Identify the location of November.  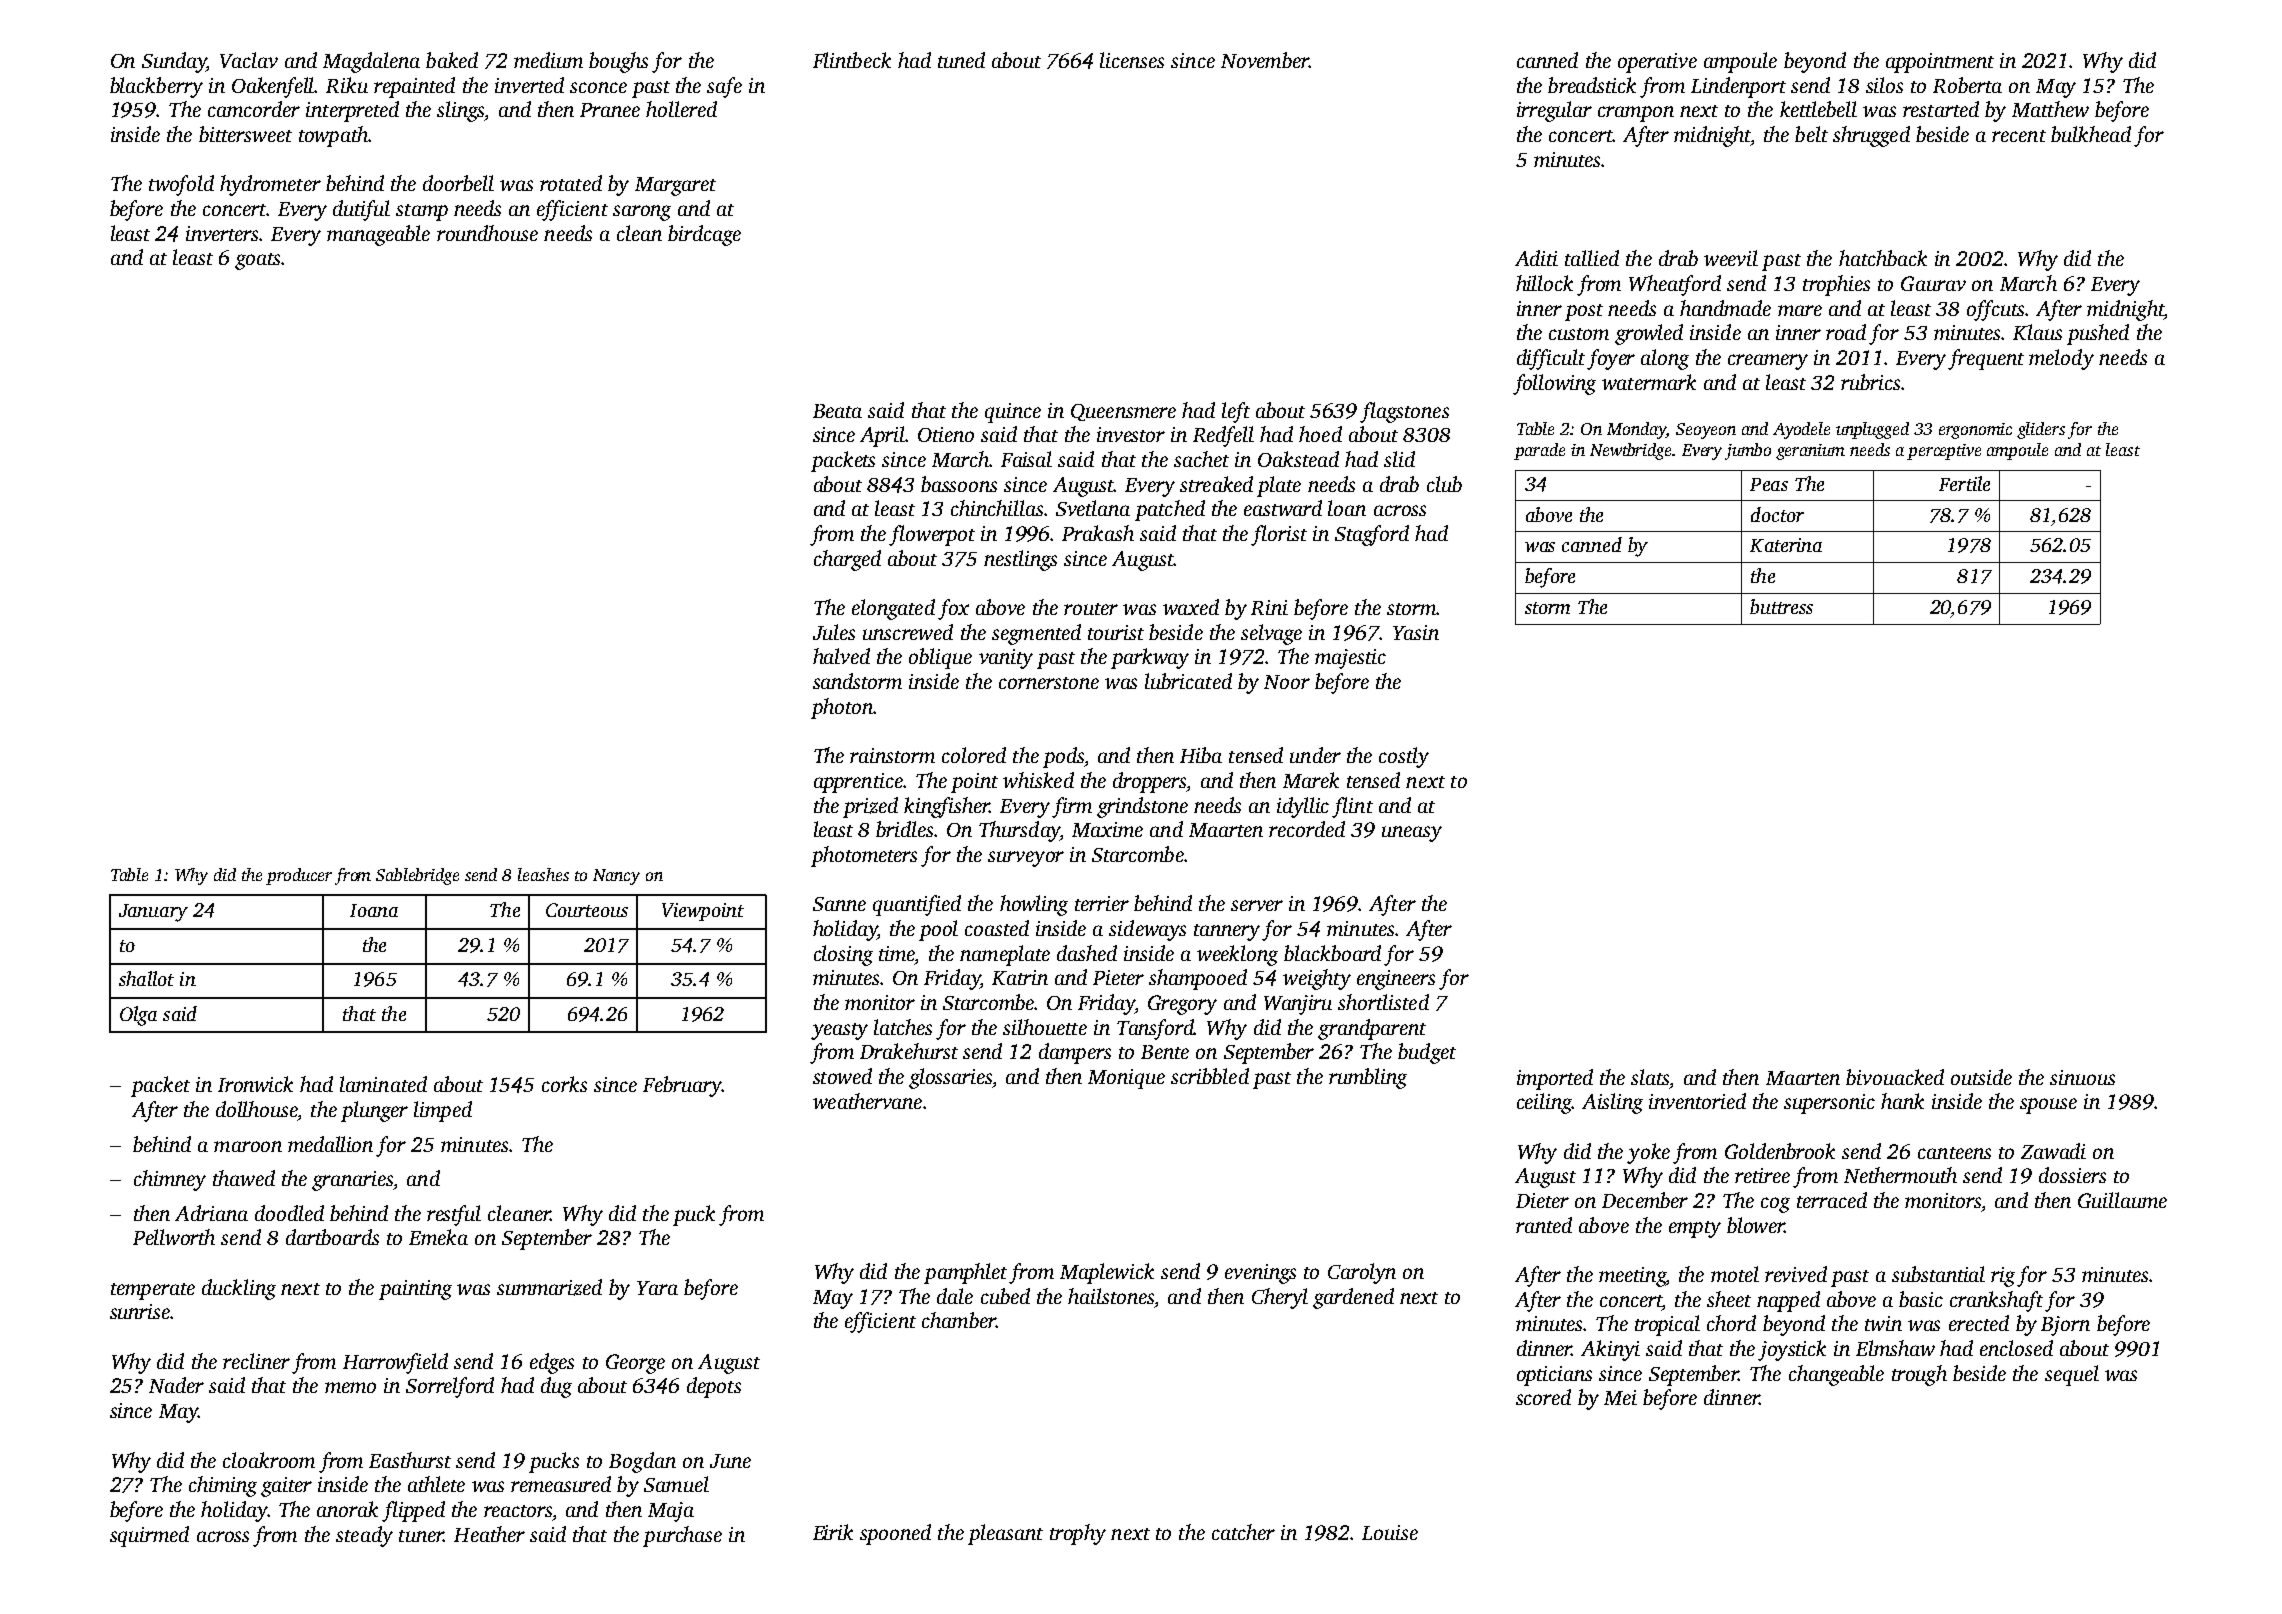
(1265, 60).
